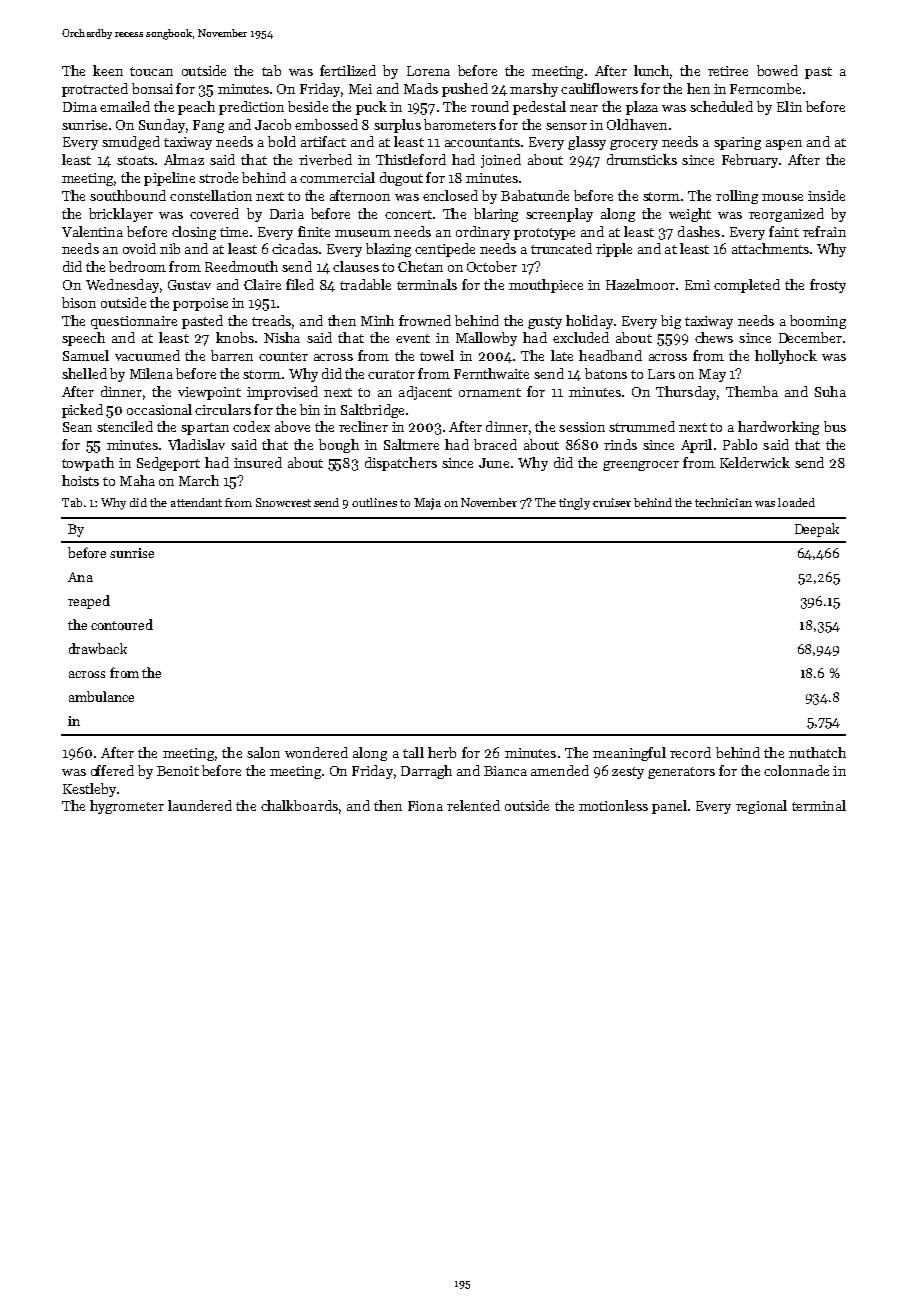 This image has height=1316, width=908. Describe the element at coordinates (196, 502) in the image. I see `attendant` at that location.
